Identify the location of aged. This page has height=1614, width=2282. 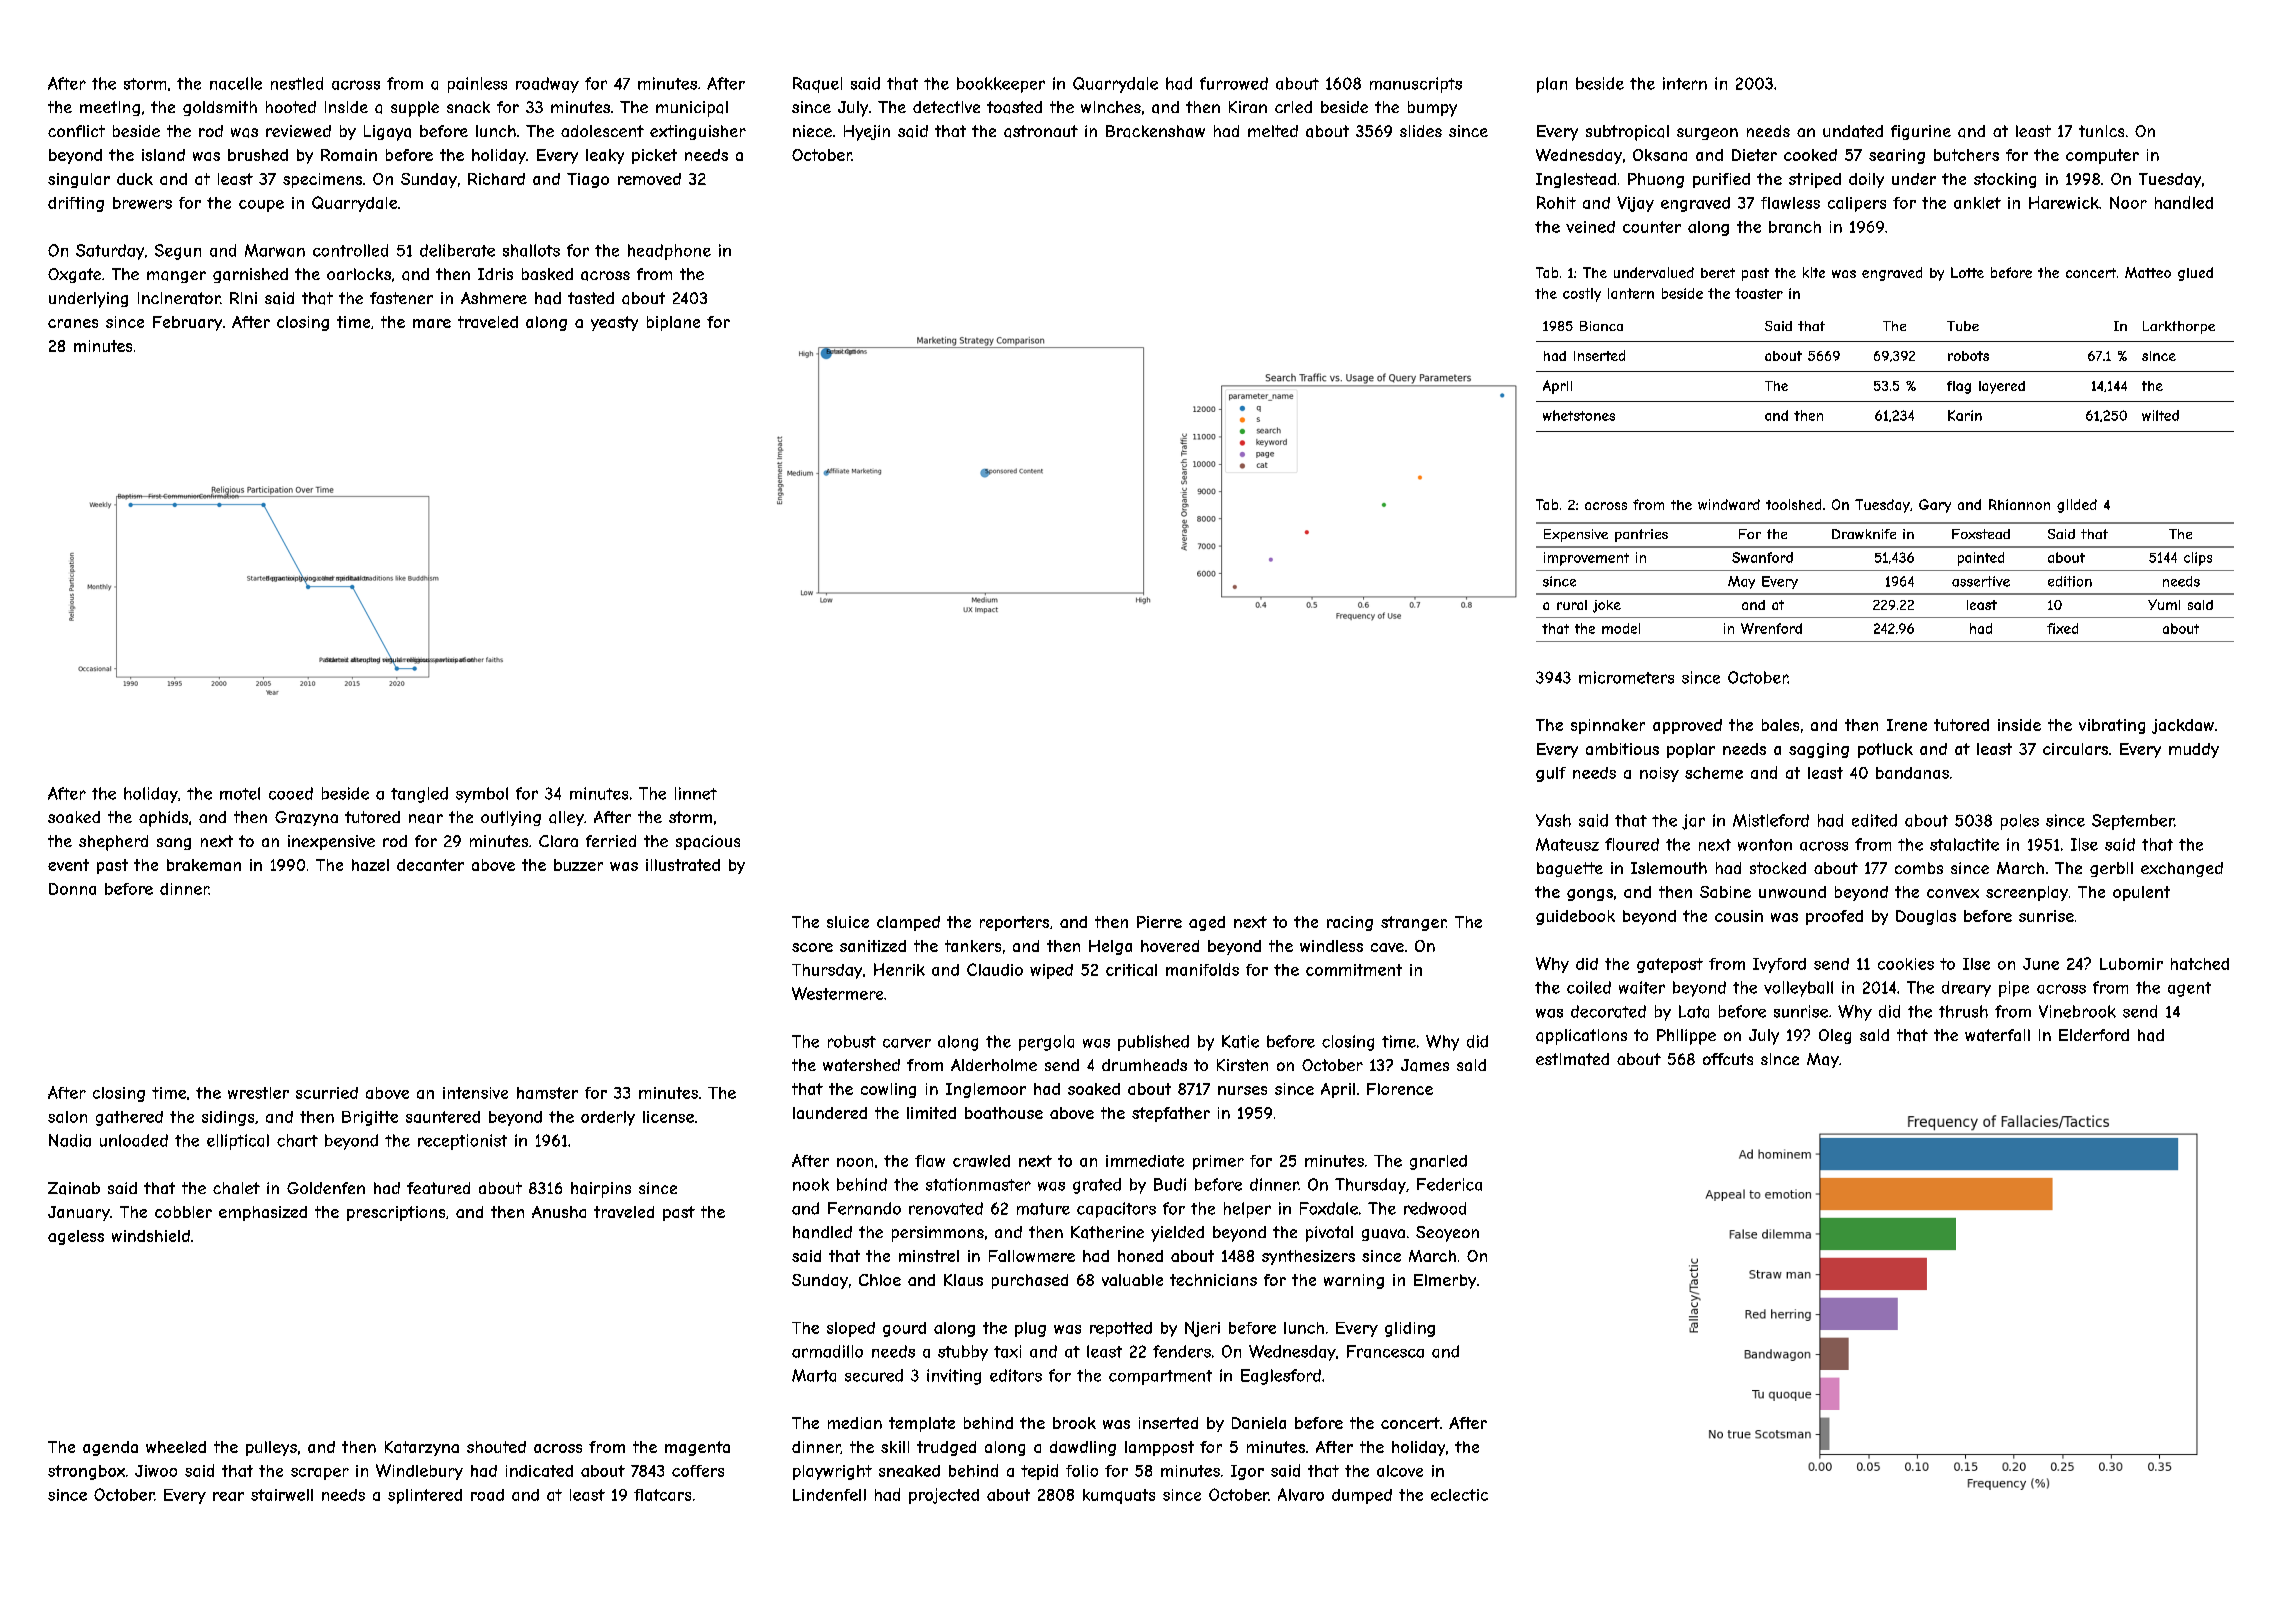
(1207, 923).
